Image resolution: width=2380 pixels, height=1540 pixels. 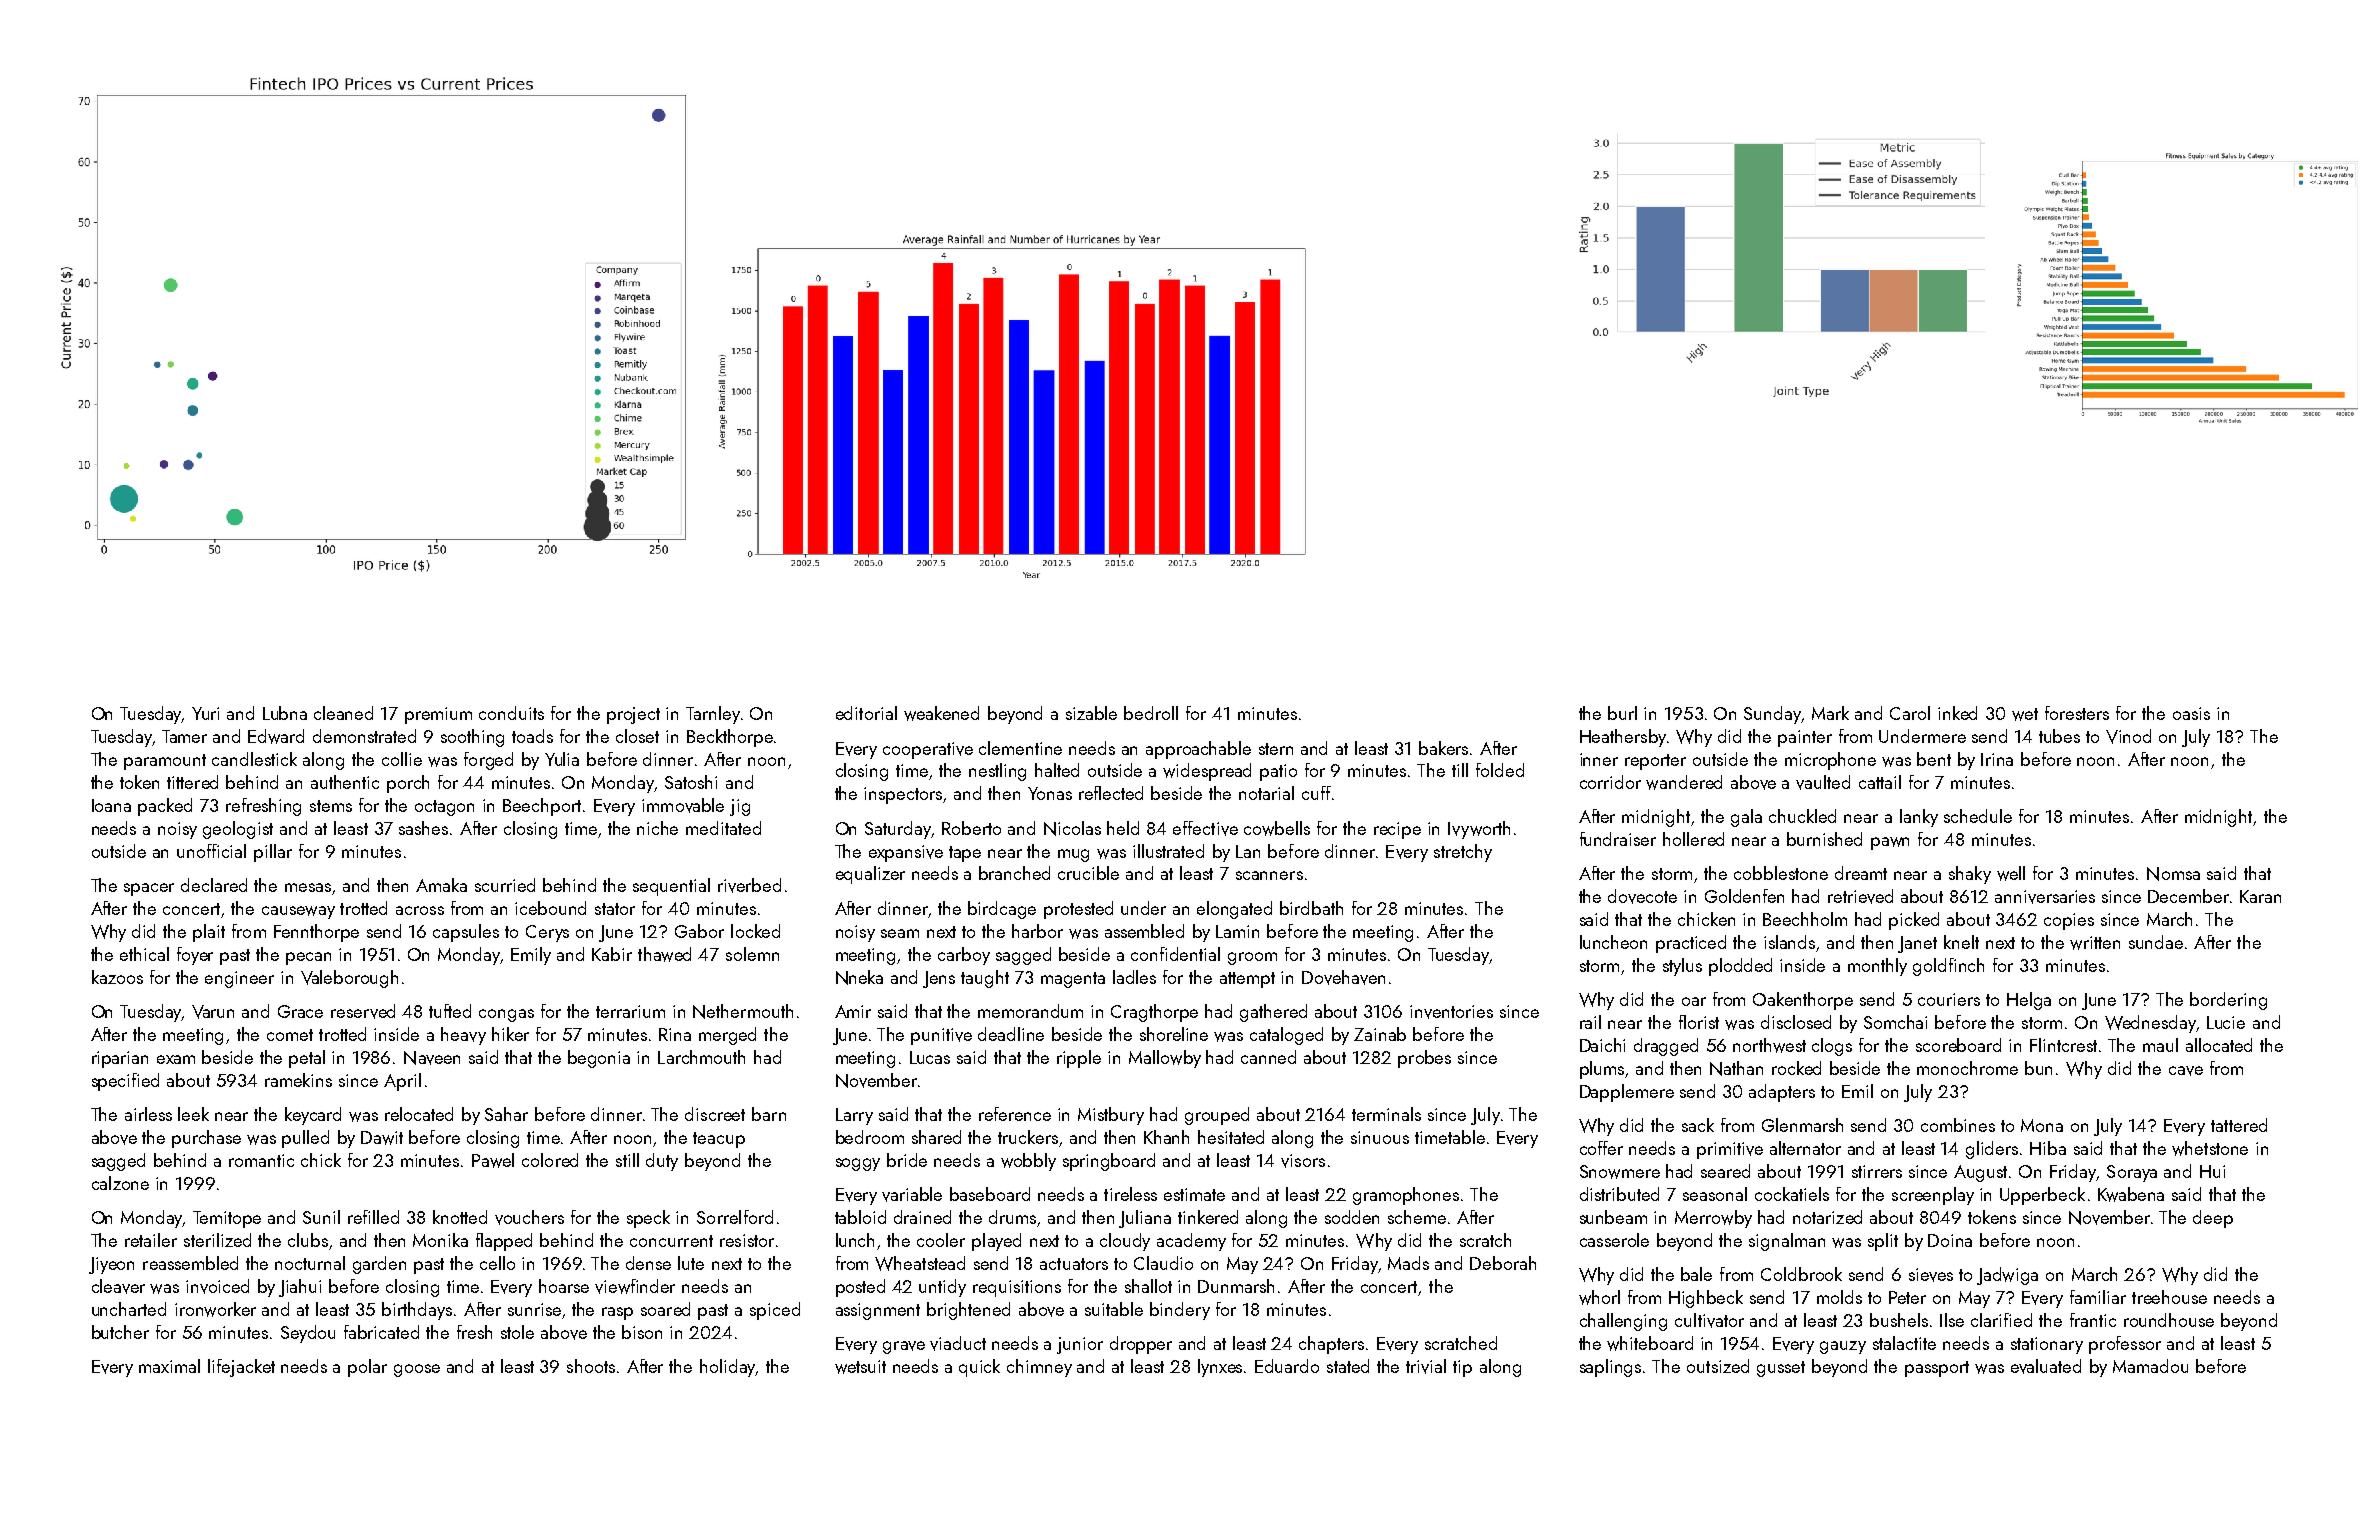 I want to click on stretchy, so click(x=1463, y=853).
